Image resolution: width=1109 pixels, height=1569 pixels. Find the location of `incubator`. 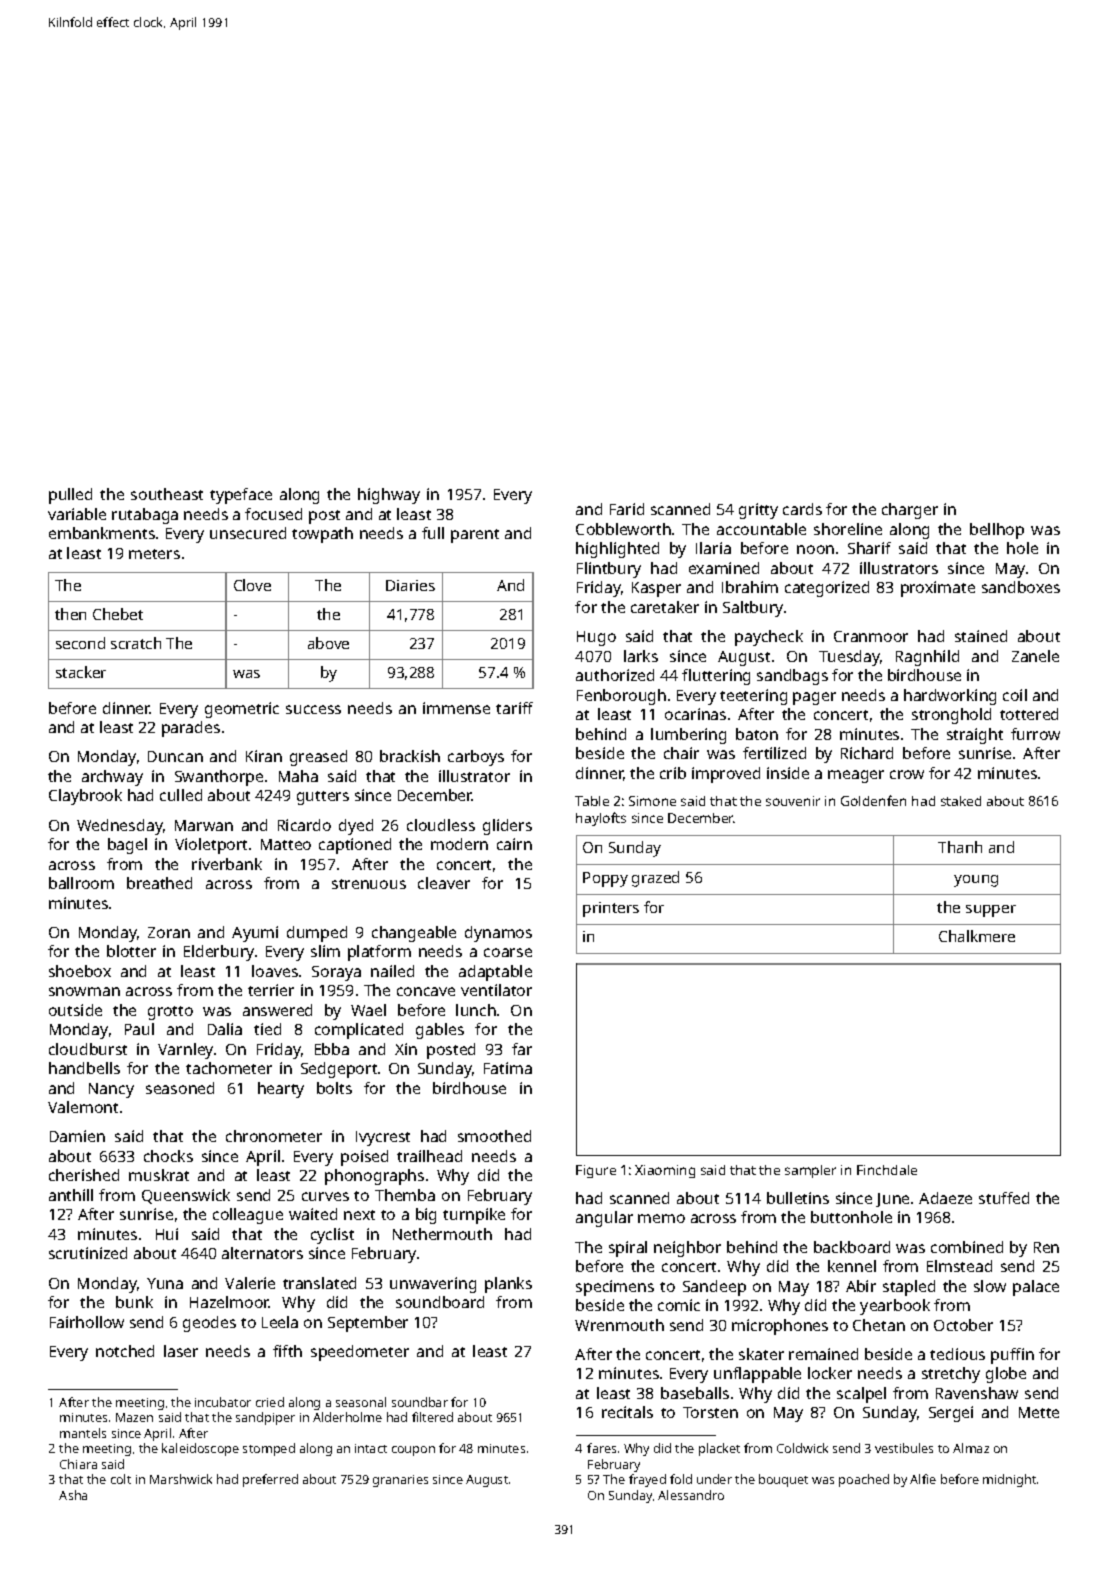

incubator is located at coordinates (223, 1402).
